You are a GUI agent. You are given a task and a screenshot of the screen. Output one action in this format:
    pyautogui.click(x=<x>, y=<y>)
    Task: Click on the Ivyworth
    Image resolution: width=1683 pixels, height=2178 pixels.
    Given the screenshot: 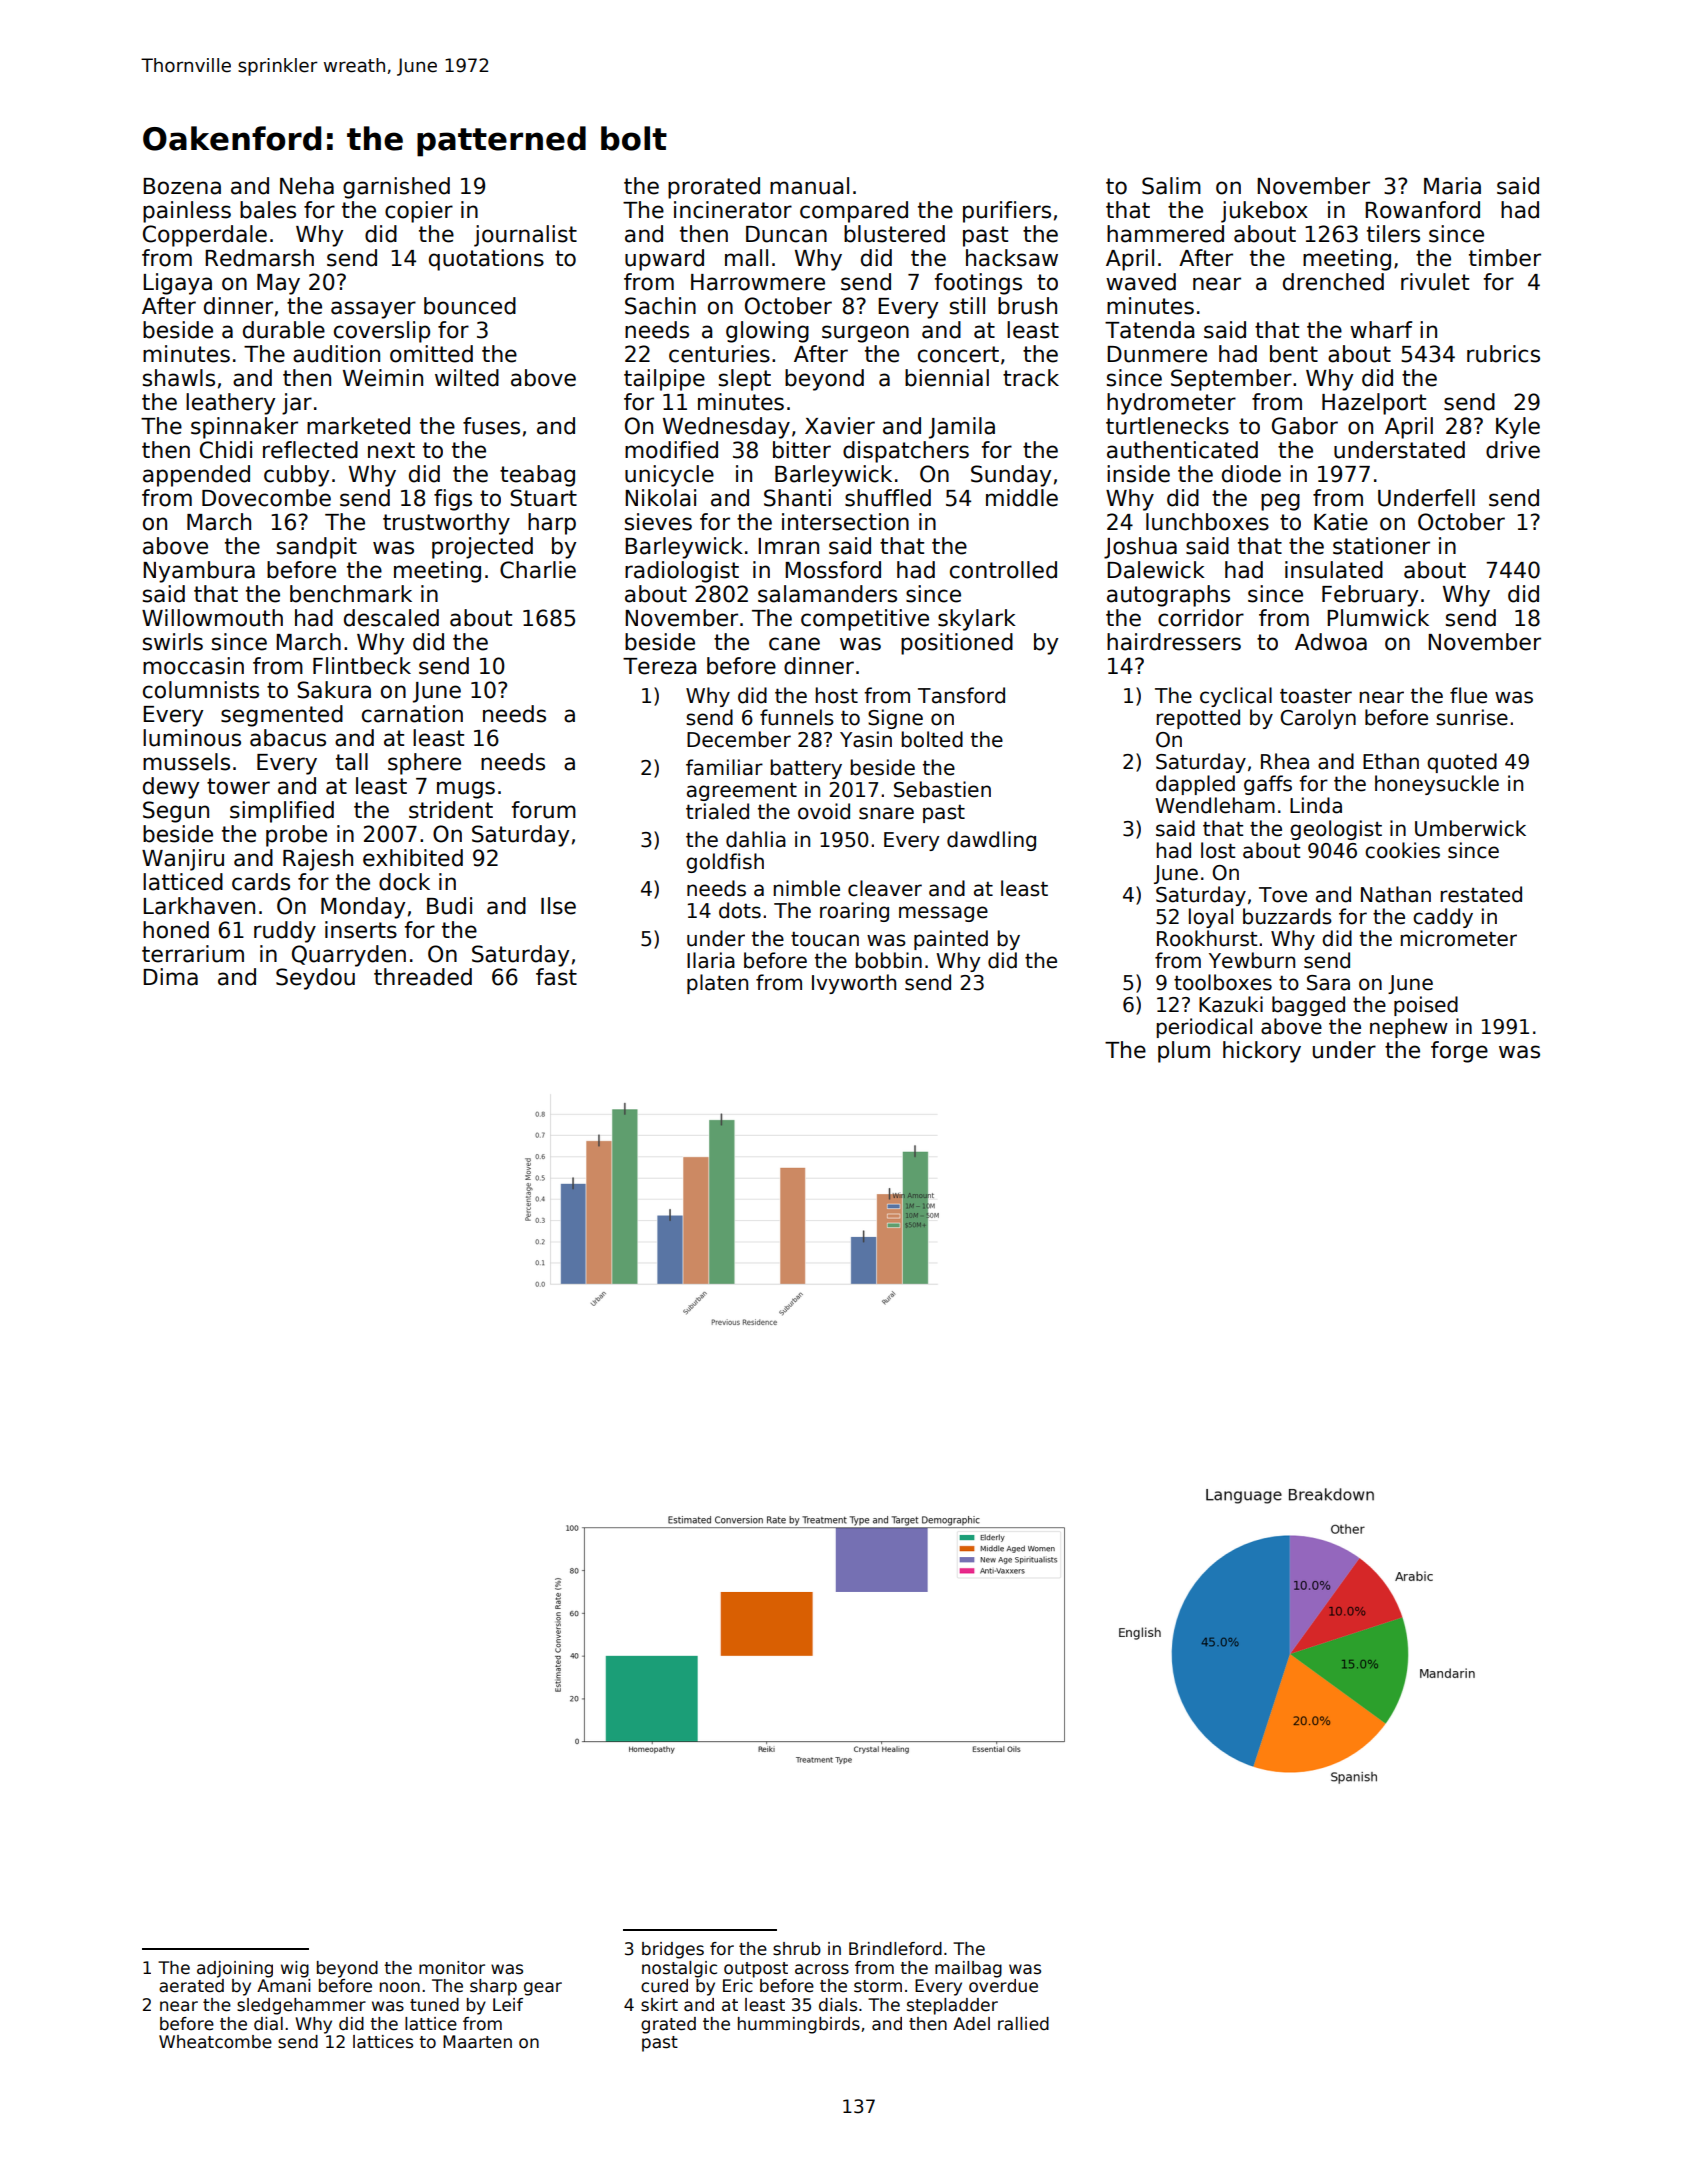 What is the action you would take?
    pyautogui.click(x=854, y=984)
